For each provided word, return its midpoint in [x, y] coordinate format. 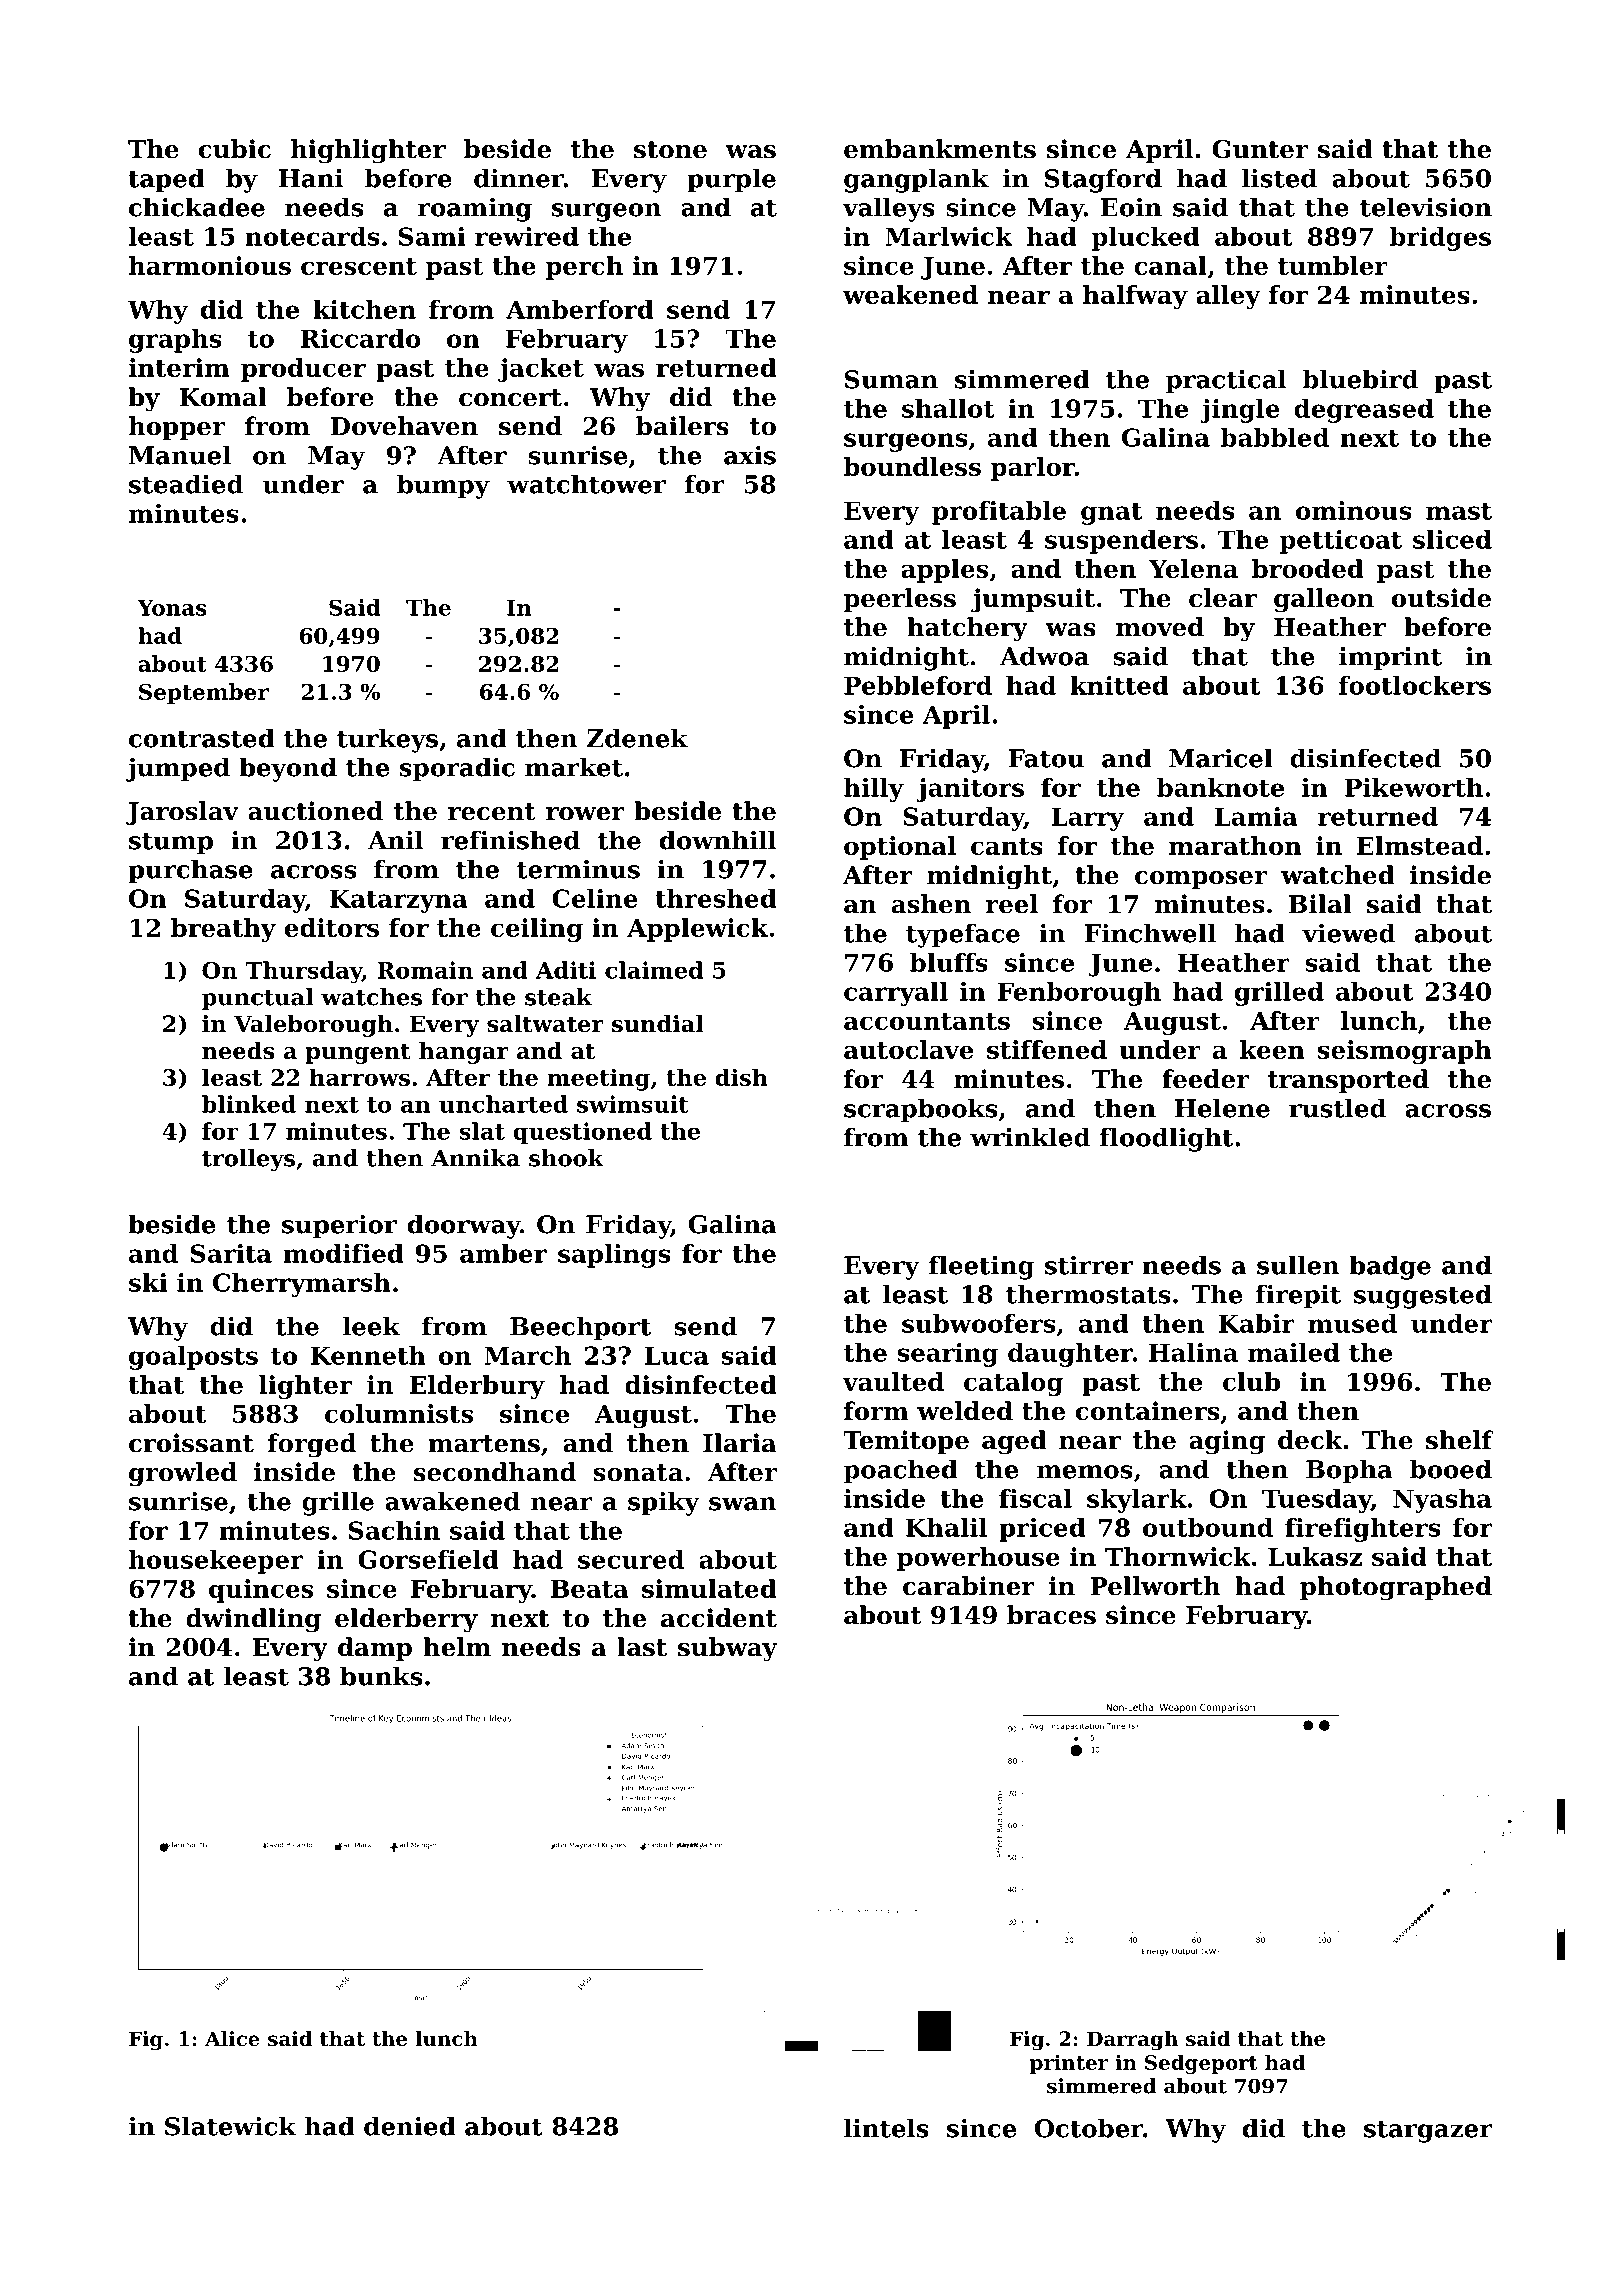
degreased [1364, 411]
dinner [519, 178]
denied [410, 2126]
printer [1069, 2064]
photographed [1396, 1588]
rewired [527, 236]
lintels [886, 2128]
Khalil [946, 1527]
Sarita [231, 1253]
